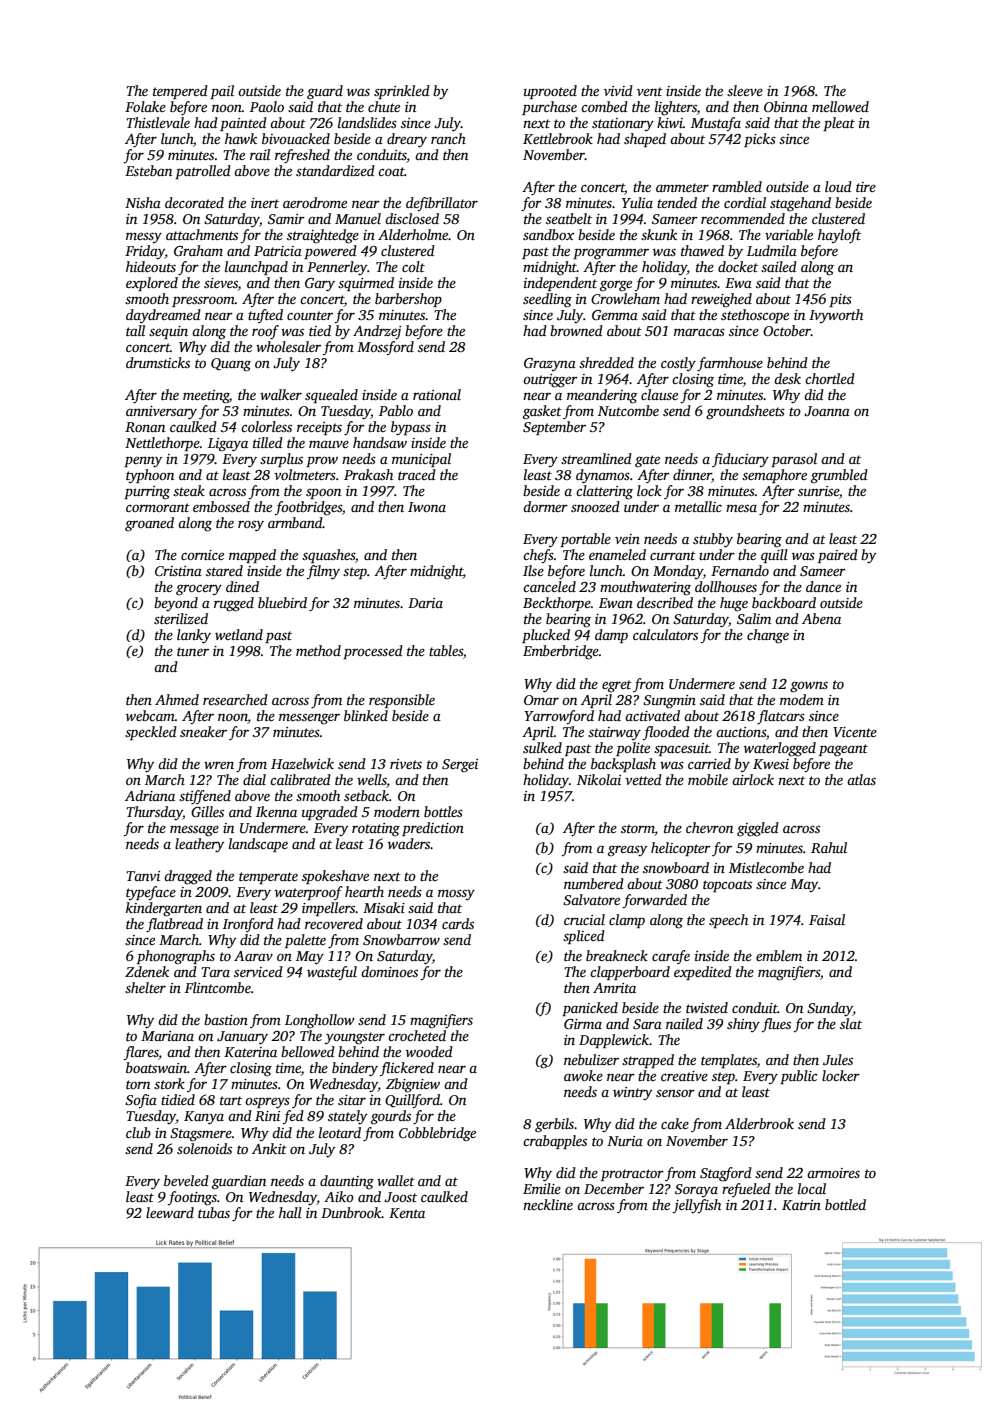  What do you see at coordinates (417, 1035) in the page?
I see `crocheted` at bounding box center [417, 1035].
